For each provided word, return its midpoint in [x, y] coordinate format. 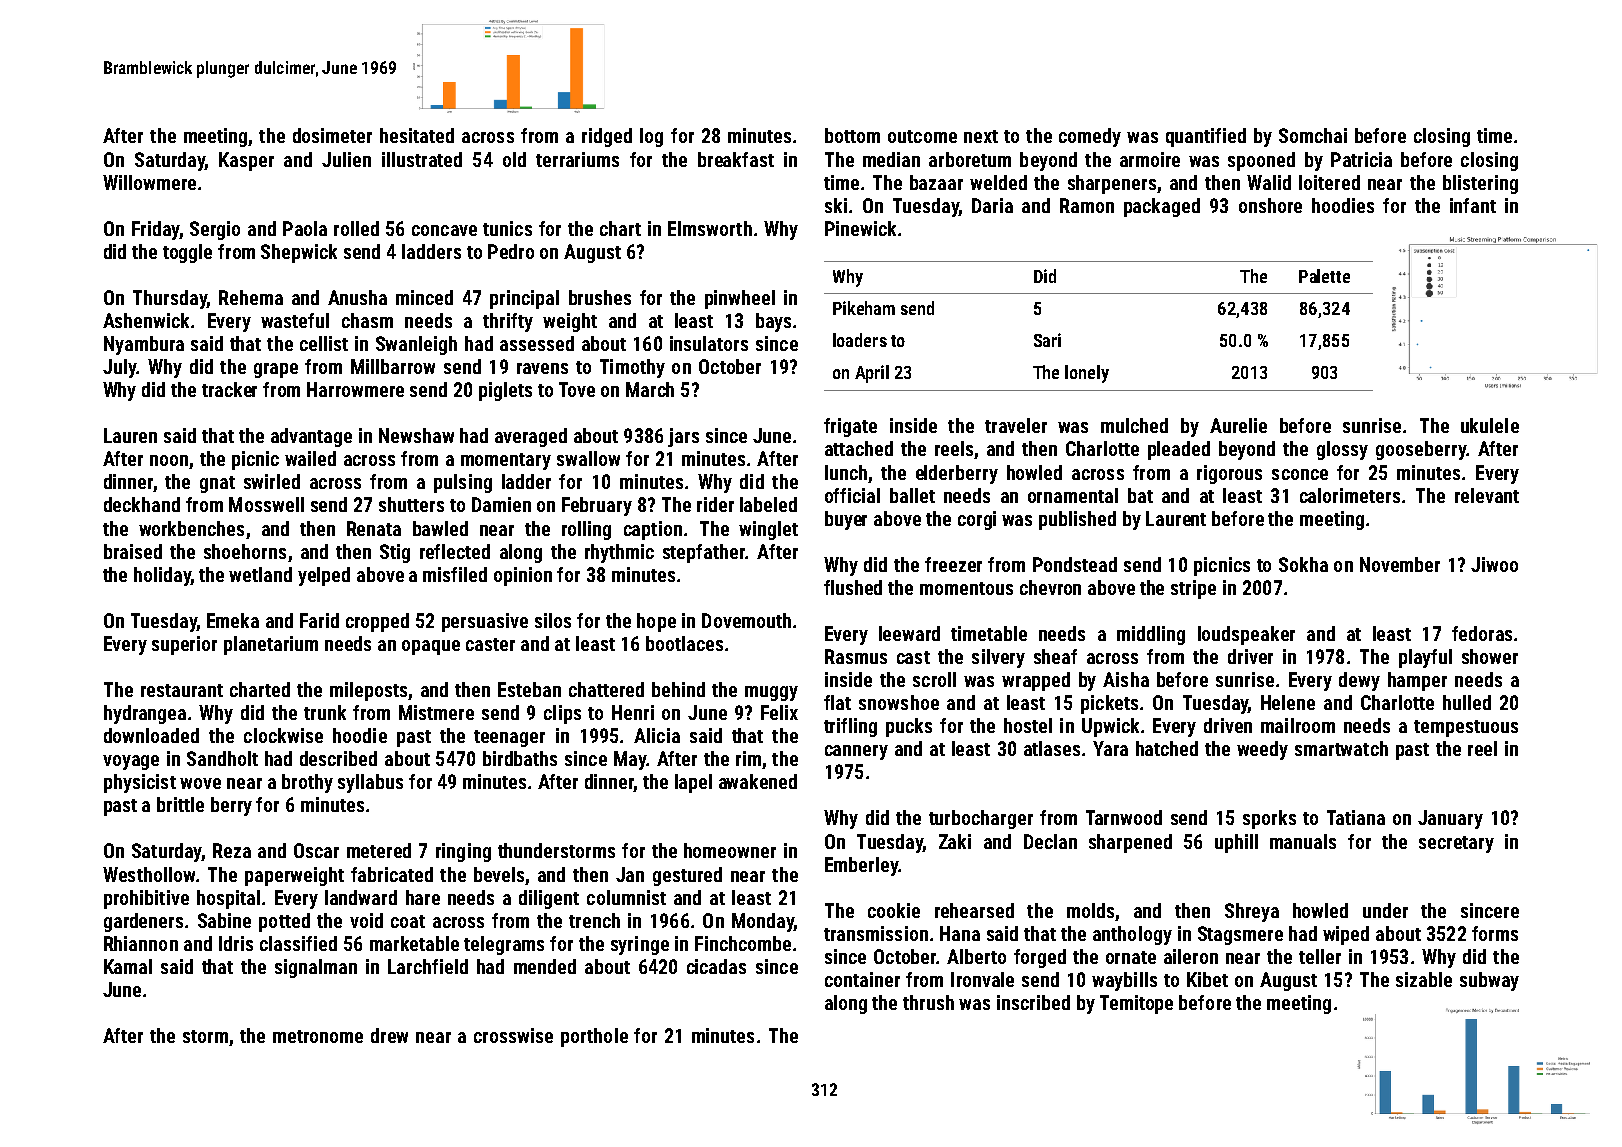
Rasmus [856, 656]
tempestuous [1466, 728]
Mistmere [436, 712]
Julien [346, 159]
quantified [1206, 137]
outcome [922, 136]
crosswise [513, 1035]
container [862, 979]
